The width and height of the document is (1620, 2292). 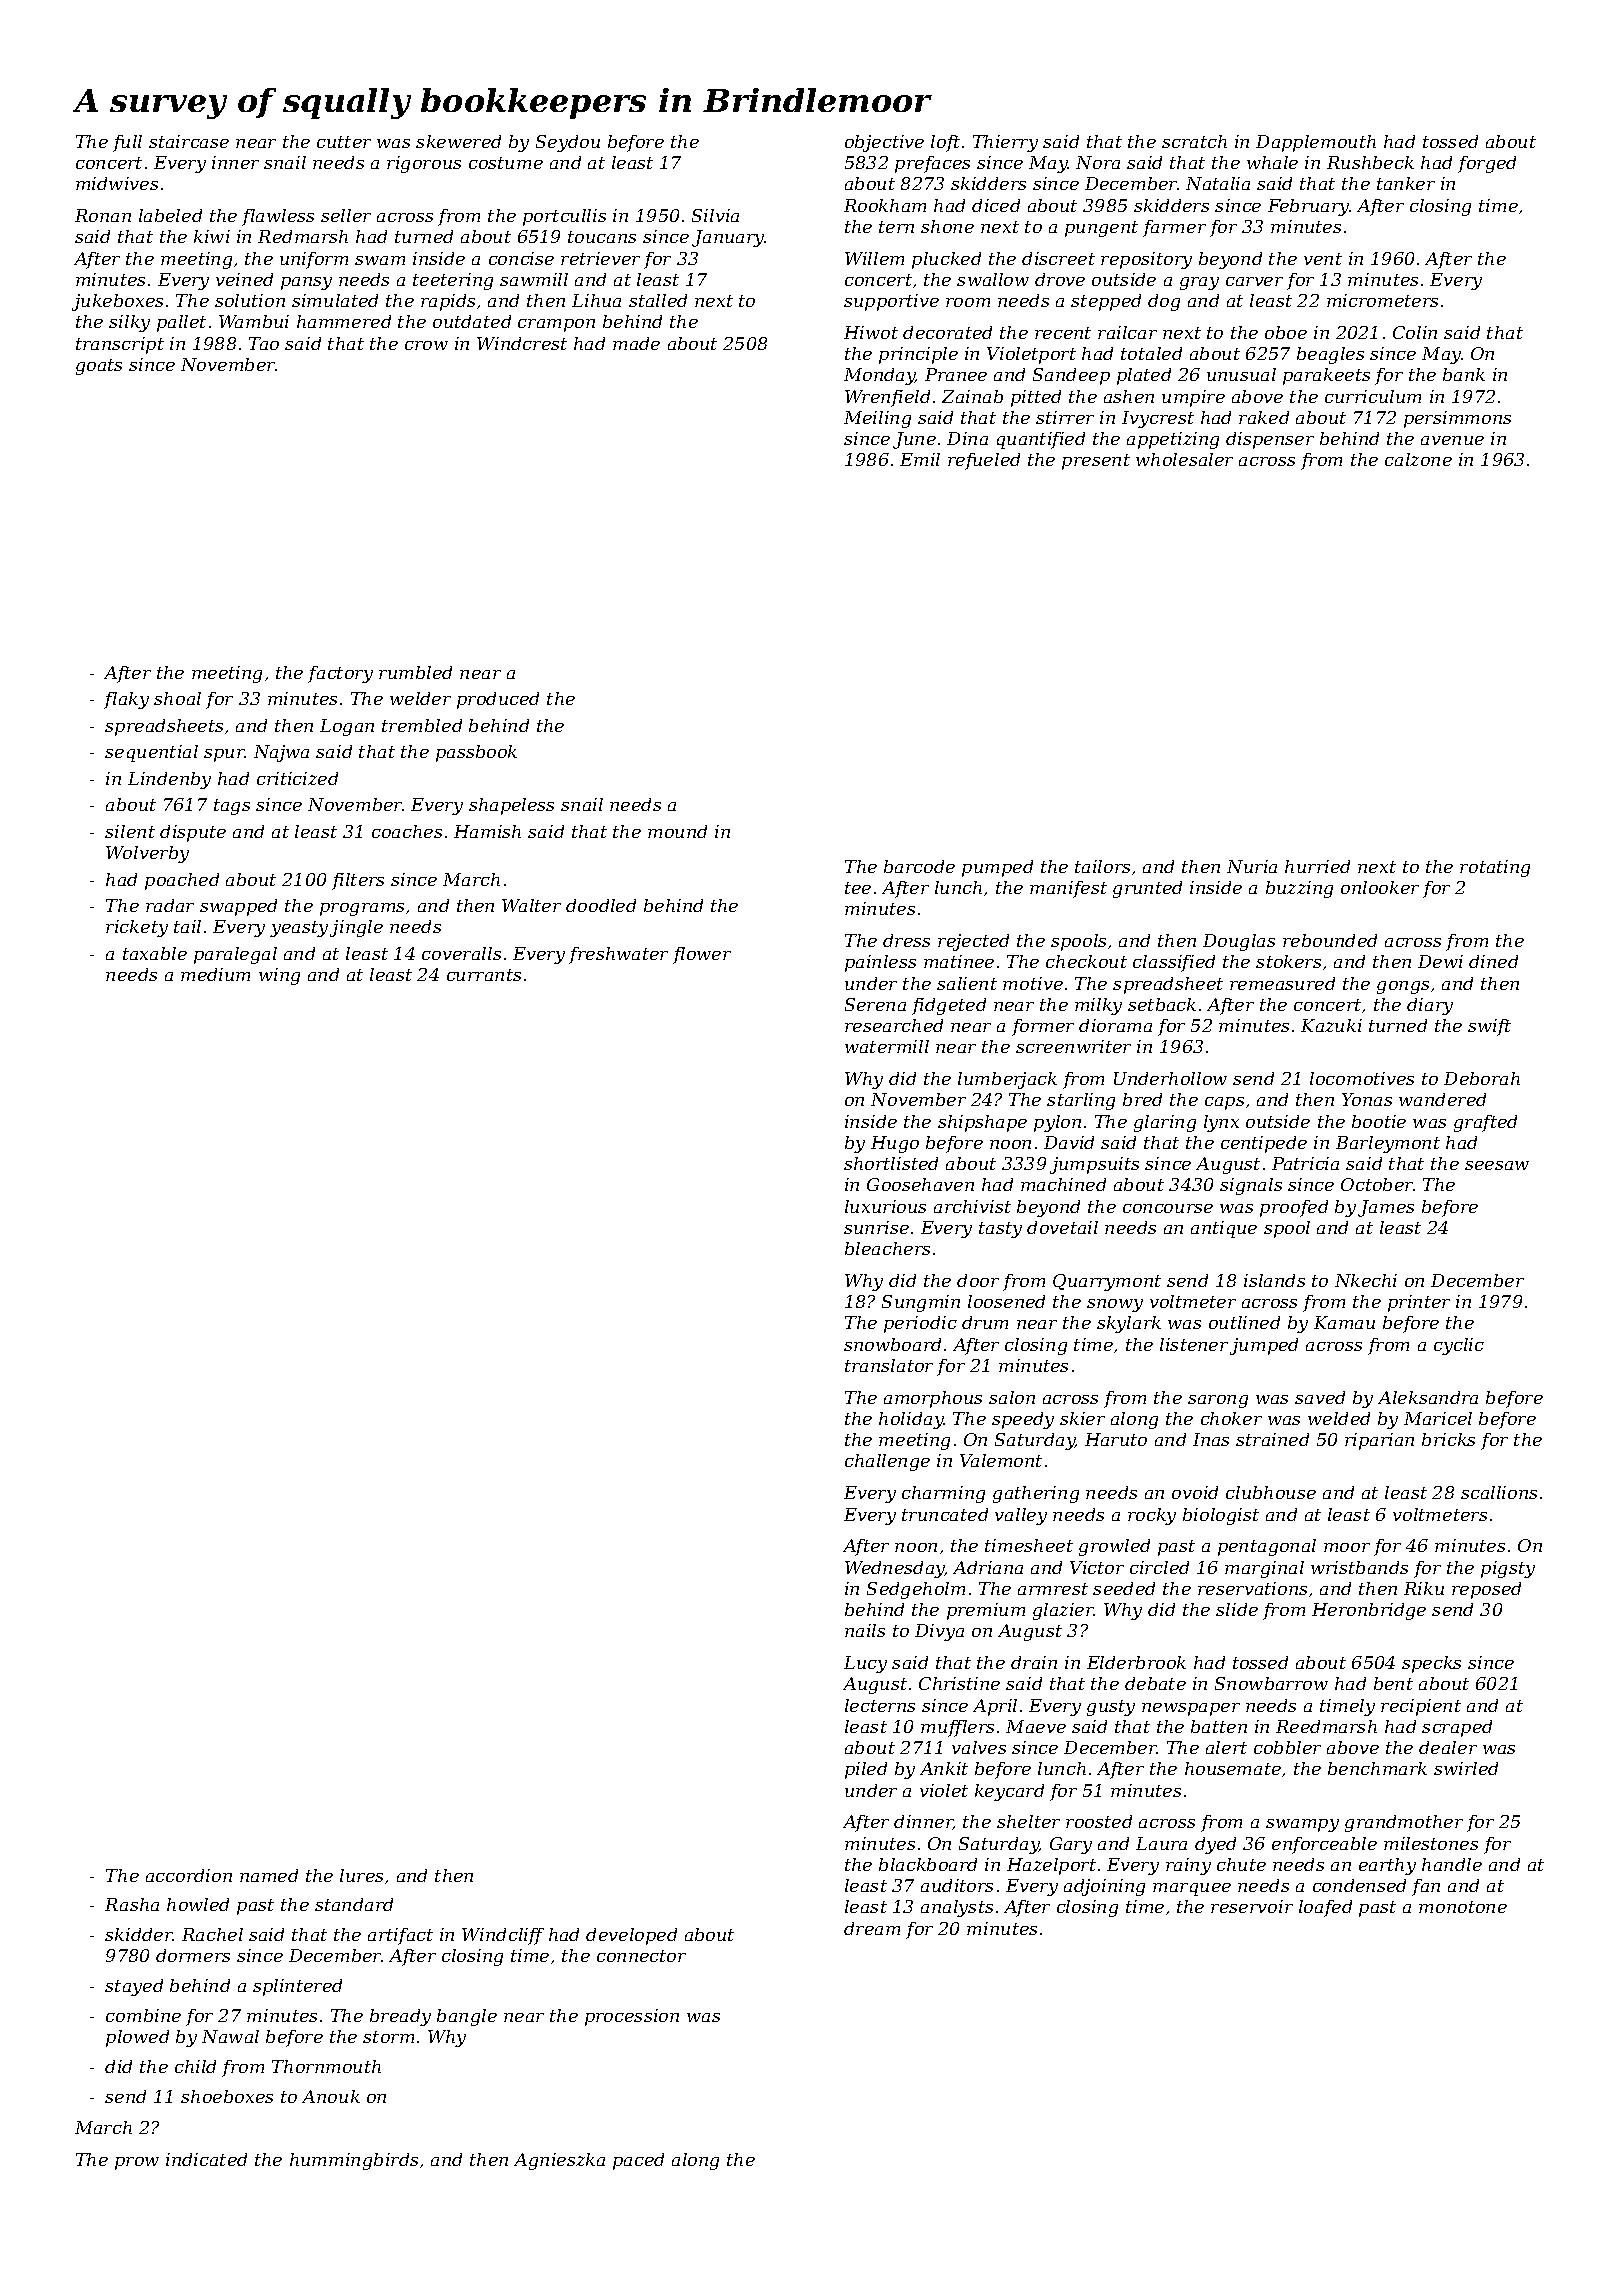 What do you see at coordinates (189, 141) in the document?
I see `staircase` at bounding box center [189, 141].
